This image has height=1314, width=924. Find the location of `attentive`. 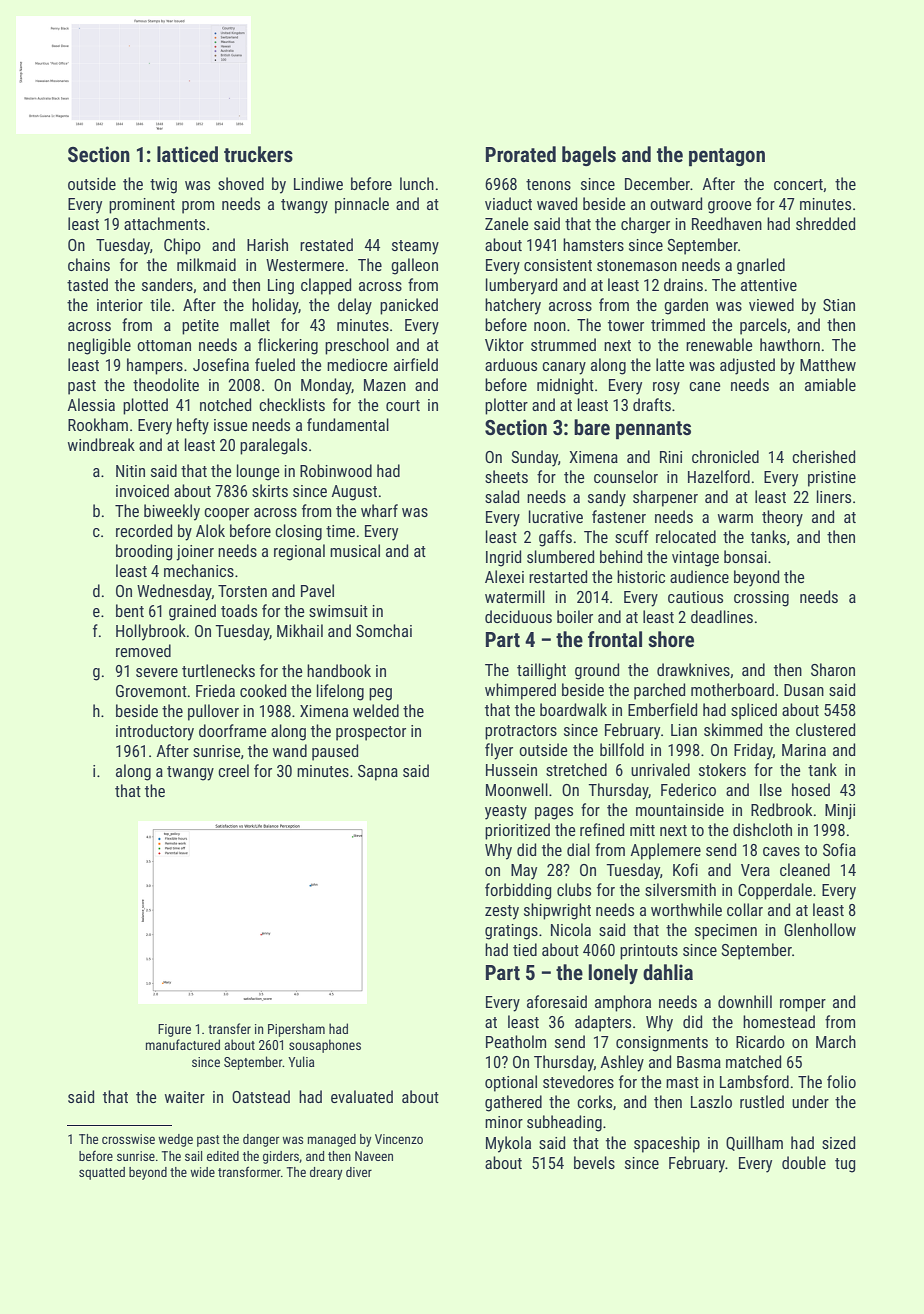

attentive is located at coordinates (769, 285).
